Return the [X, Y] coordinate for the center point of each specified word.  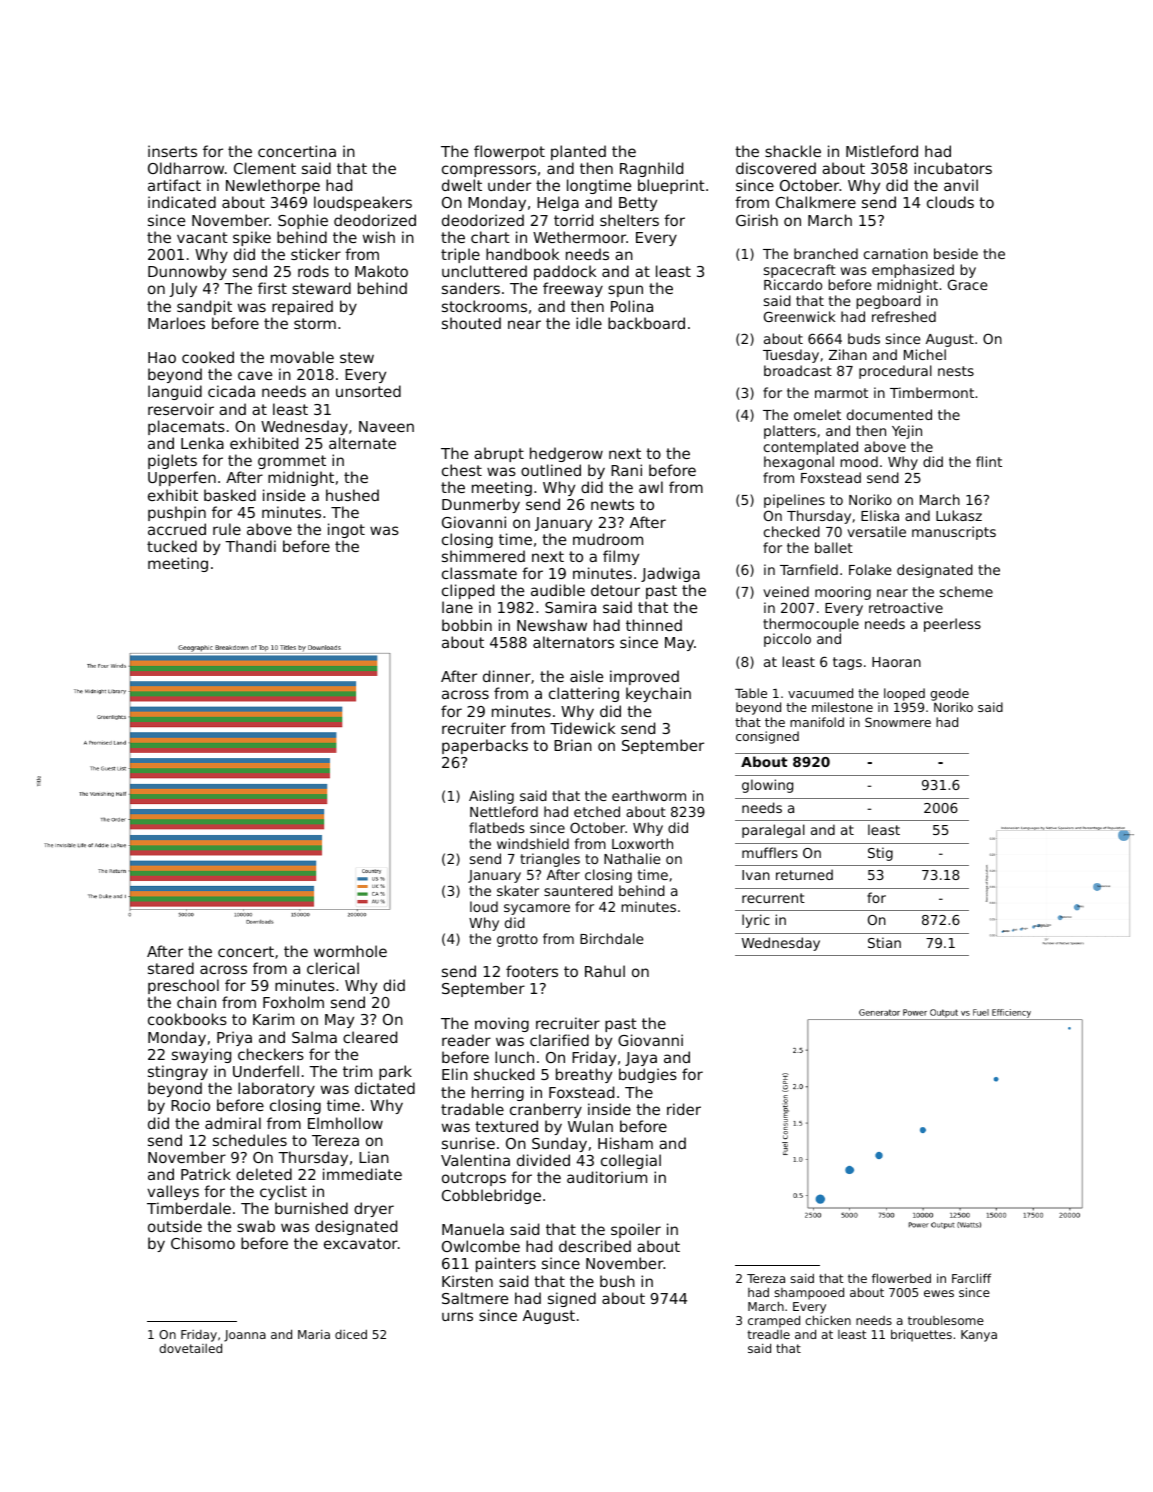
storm [315, 323]
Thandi [250, 546]
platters [790, 432]
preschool [183, 986]
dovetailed [190, 1348]
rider [684, 1109]
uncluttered [484, 271]
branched [826, 253]
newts [612, 504]
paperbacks [485, 746]
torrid [573, 220]
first [272, 288]
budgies [648, 1075]
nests [956, 371]
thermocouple [811, 625]
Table [751, 693]
